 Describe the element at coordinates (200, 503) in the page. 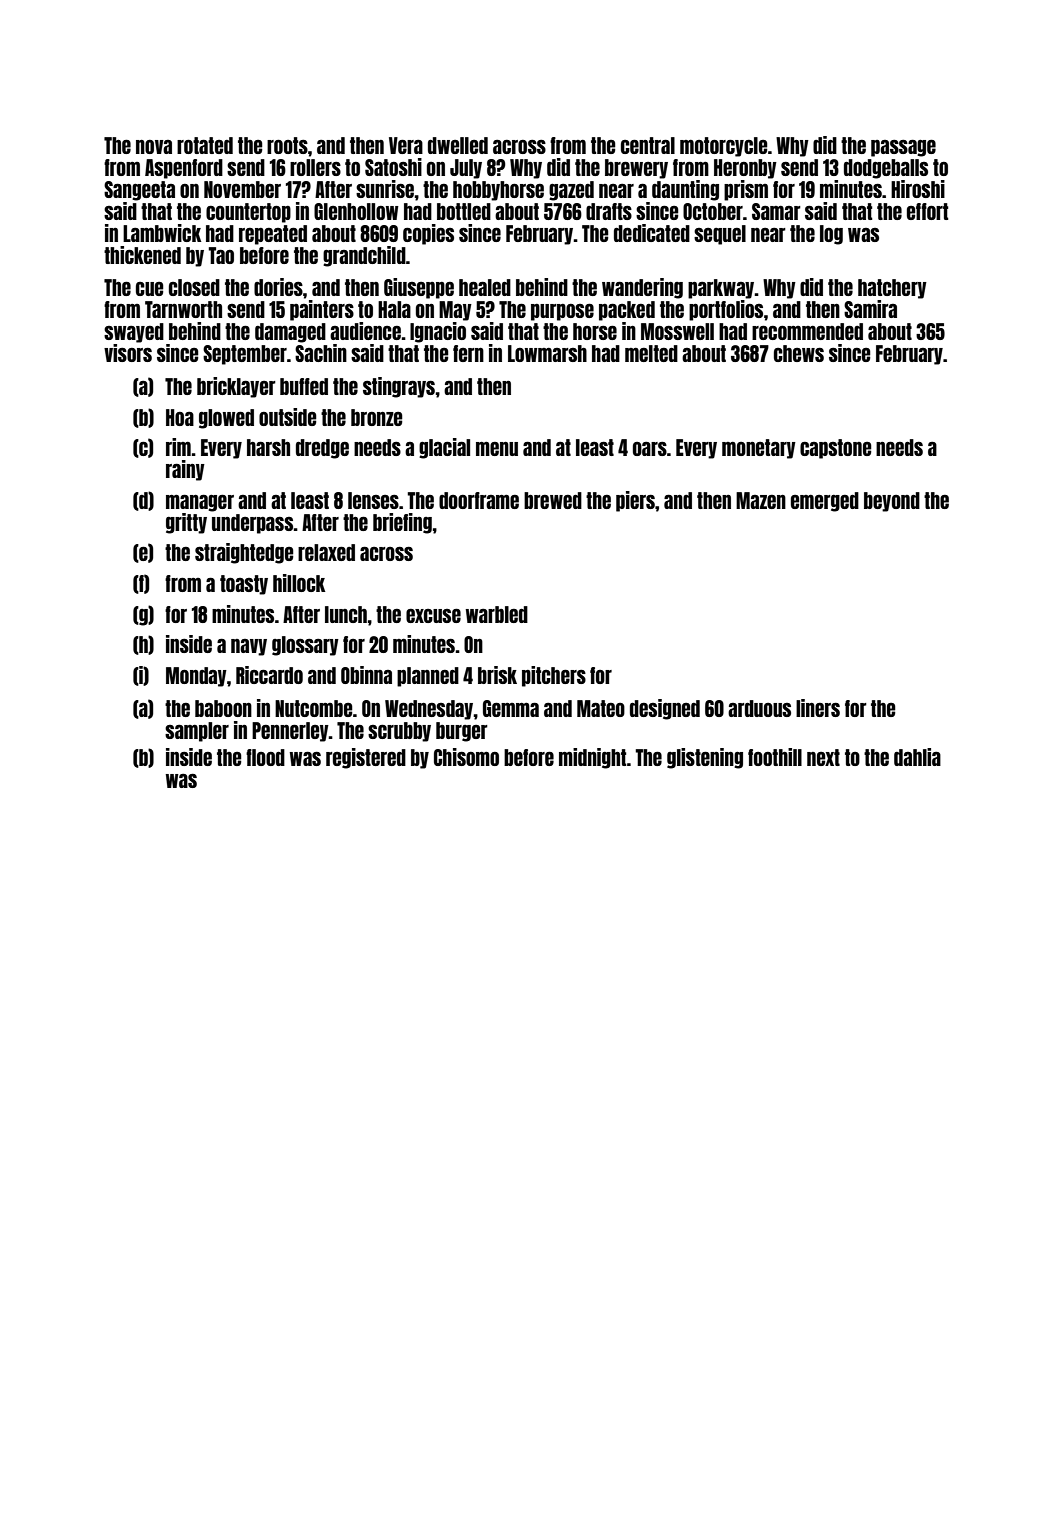

I see `manager` at that location.
